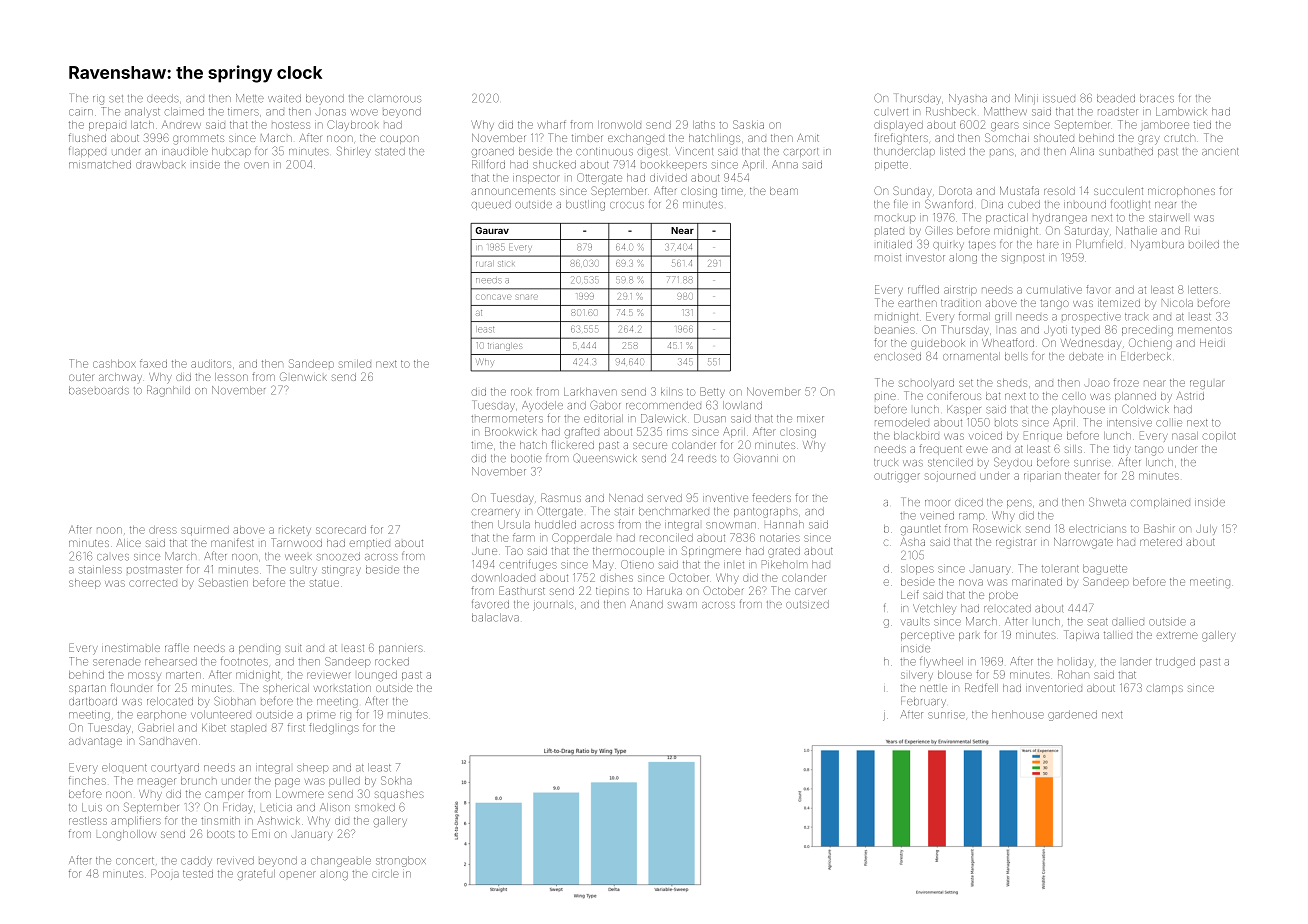 The width and height of the page is (1308, 924). What do you see at coordinates (1126, 382) in the page?
I see `froze` at bounding box center [1126, 382].
